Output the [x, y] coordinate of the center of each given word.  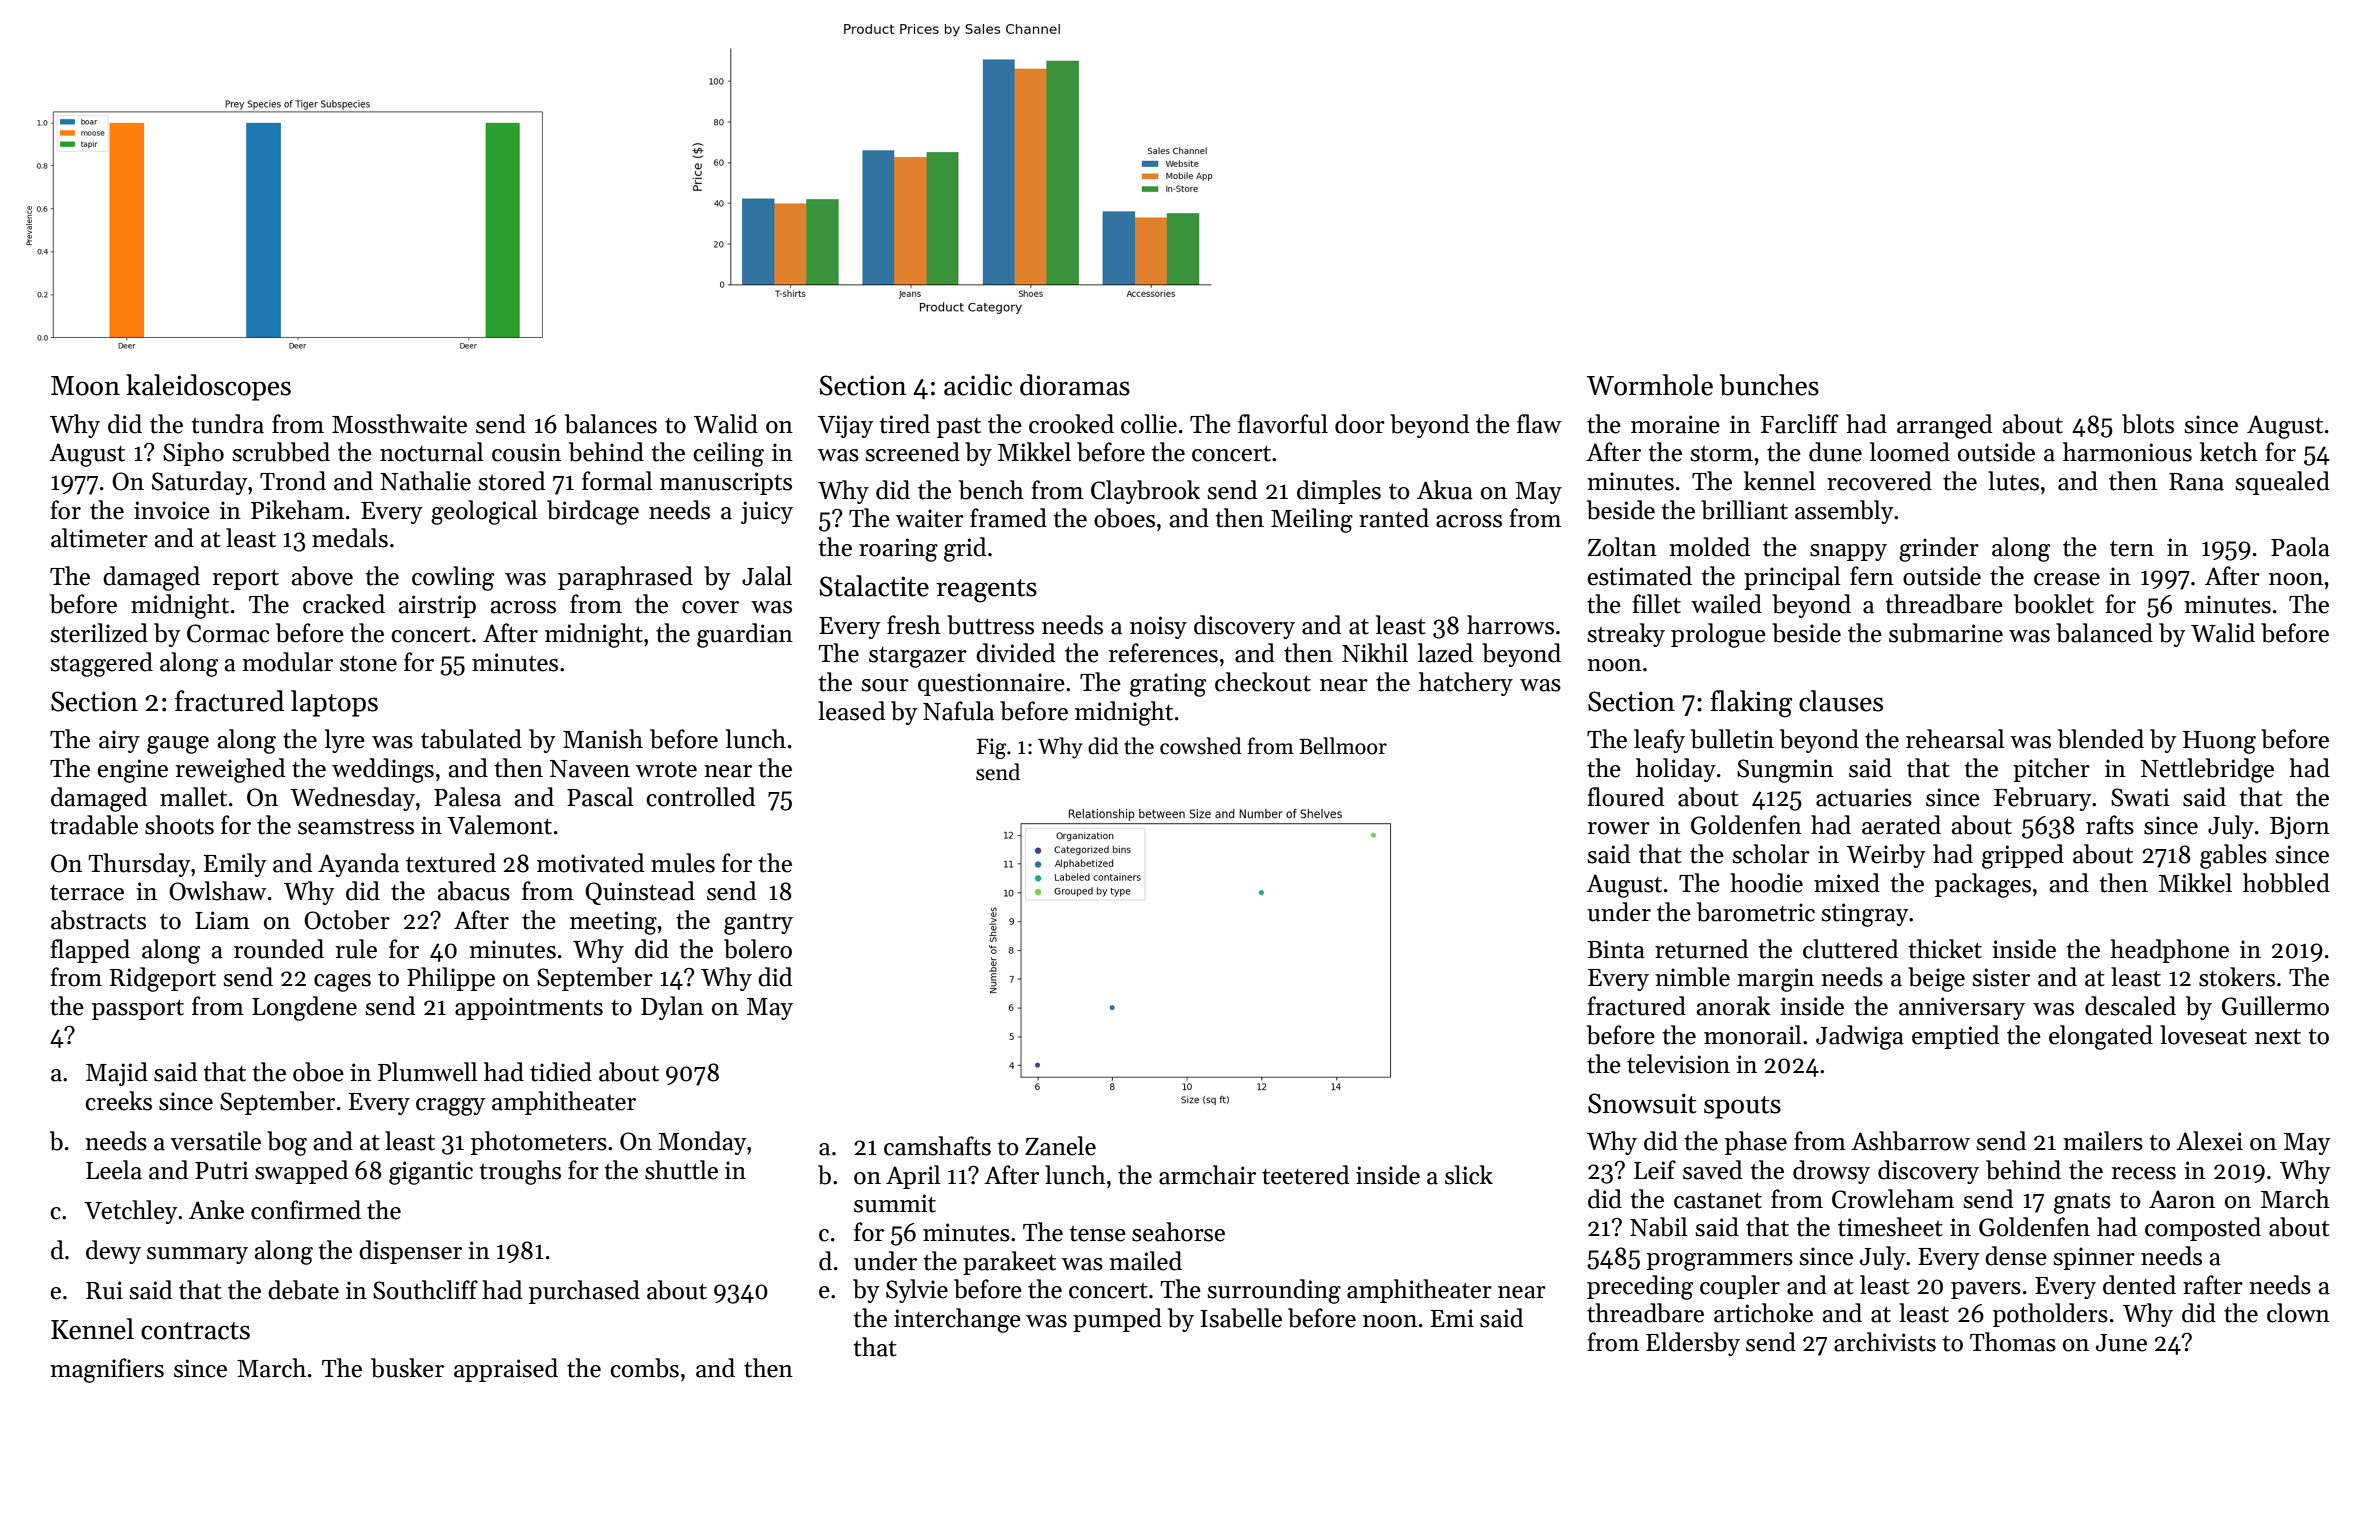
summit [895, 1203]
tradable [94, 825]
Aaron [2182, 1199]
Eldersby [1693, 1344]
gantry [758, 924]
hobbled [2286, 883]
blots [2148, 424]
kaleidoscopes [208, 387]
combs [644, 1368]
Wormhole [1650, 385]
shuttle [681, 1170]
